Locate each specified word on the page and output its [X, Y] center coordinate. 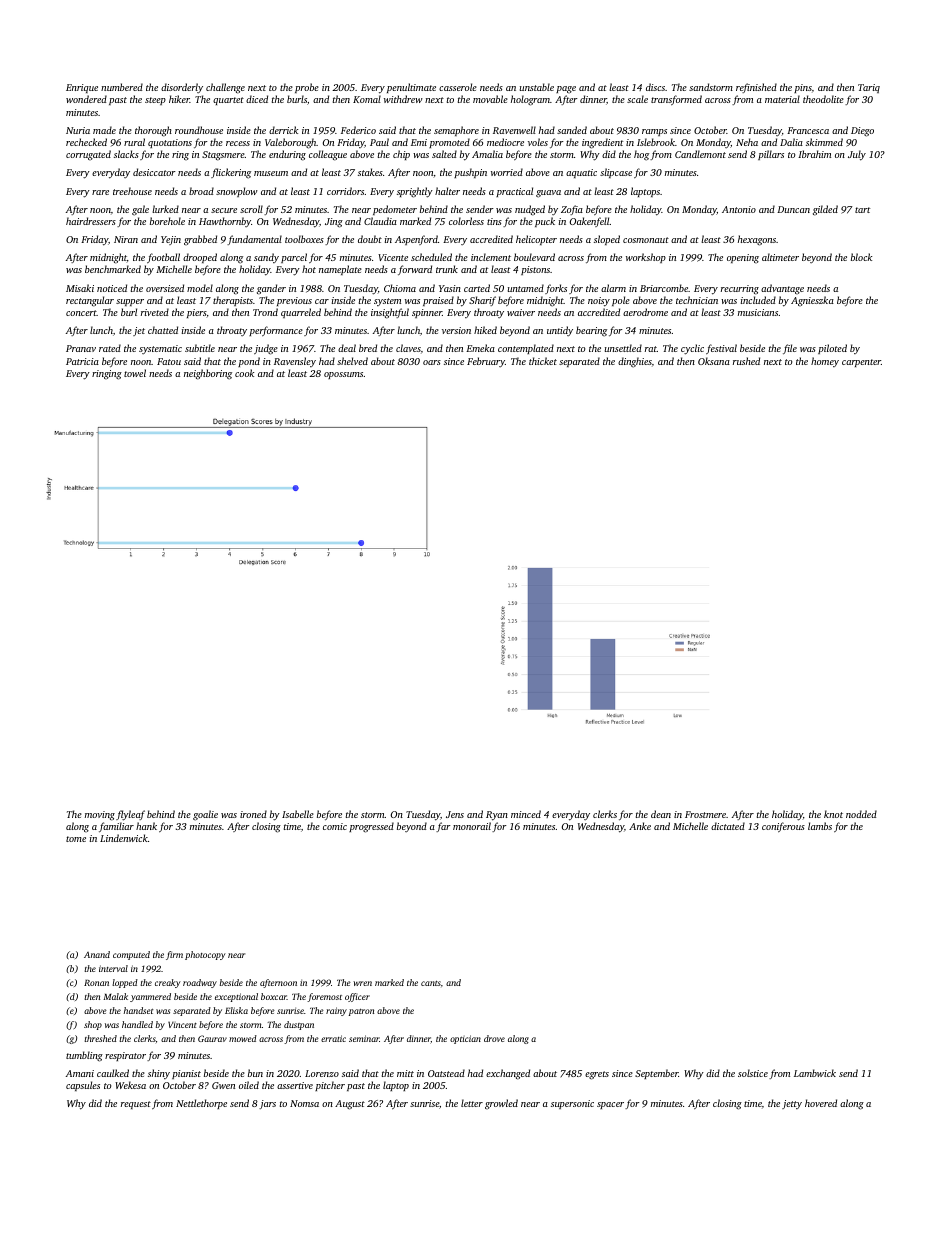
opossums [343, 375]
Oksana [714, 361]
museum [271, 173]
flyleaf [130, 815]
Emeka [480, 348]
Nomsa [304, 1103]
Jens [455, 814]
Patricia [82, 361]
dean [661, 814]
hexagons [757, 240]
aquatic [581, 173]
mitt [405, 1073]
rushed [746, 361]
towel [135, 373]
